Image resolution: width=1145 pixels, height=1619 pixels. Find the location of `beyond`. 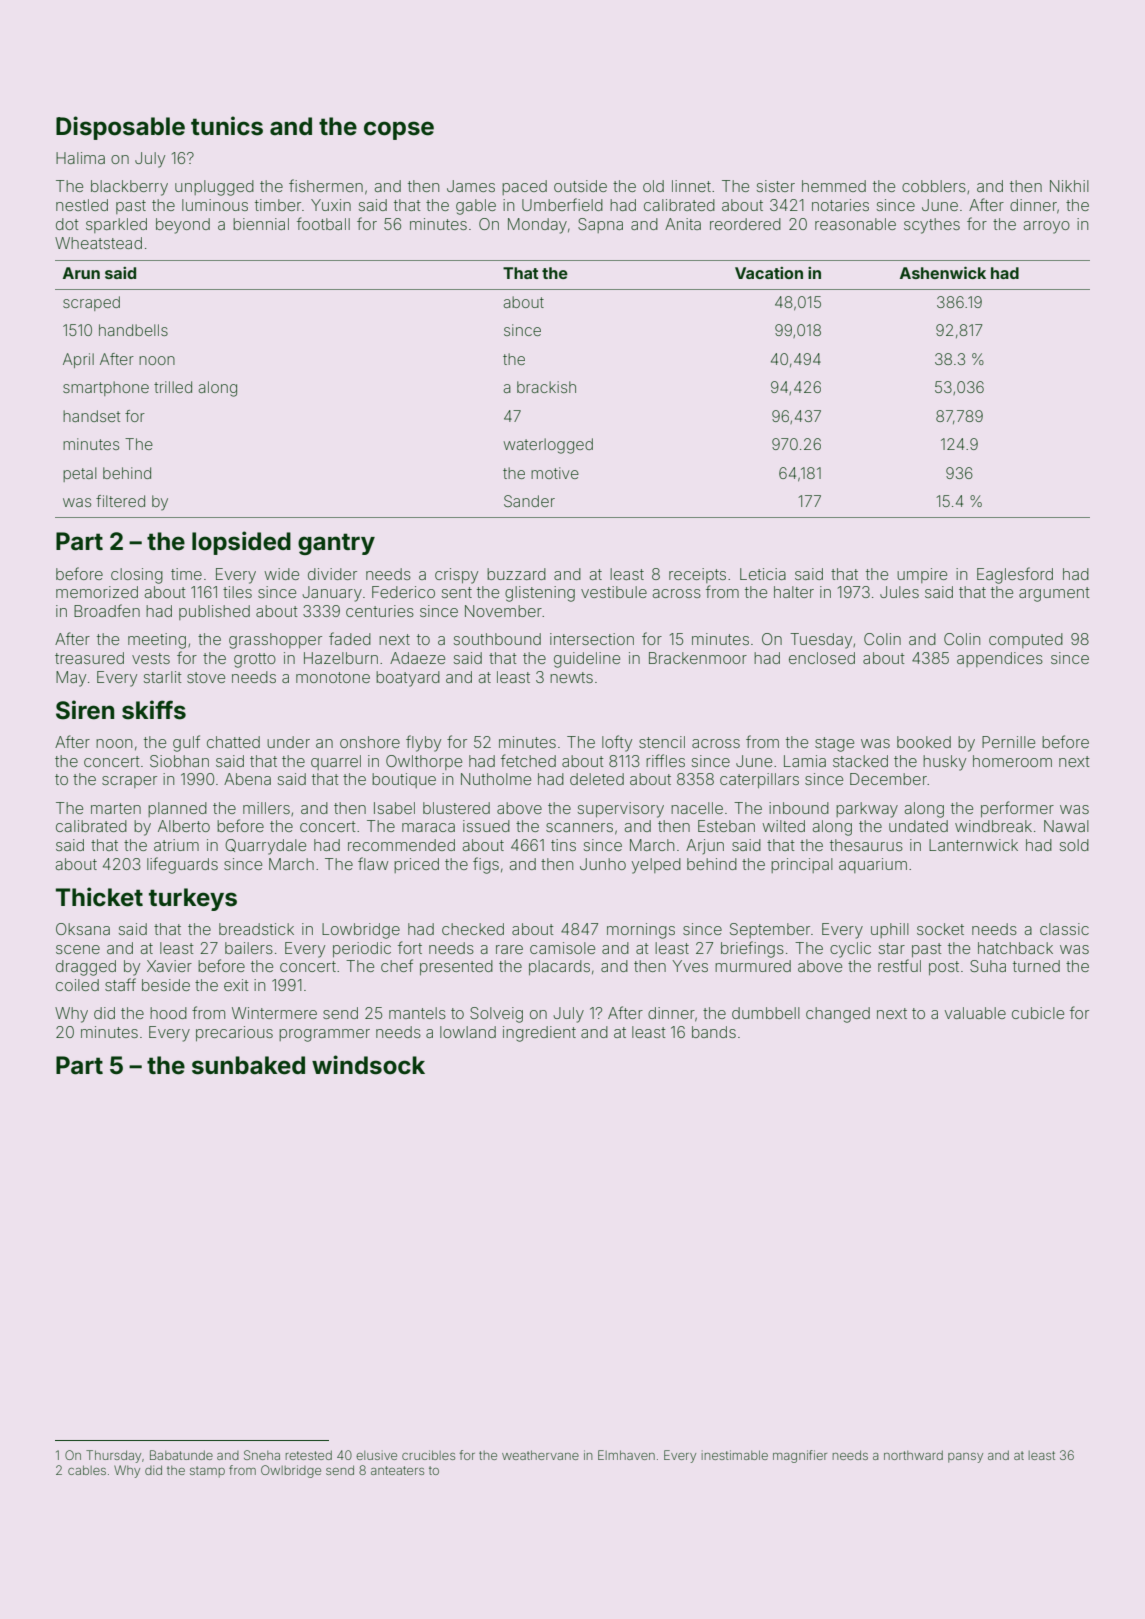

beyond is located at coordinates (183, 226).
